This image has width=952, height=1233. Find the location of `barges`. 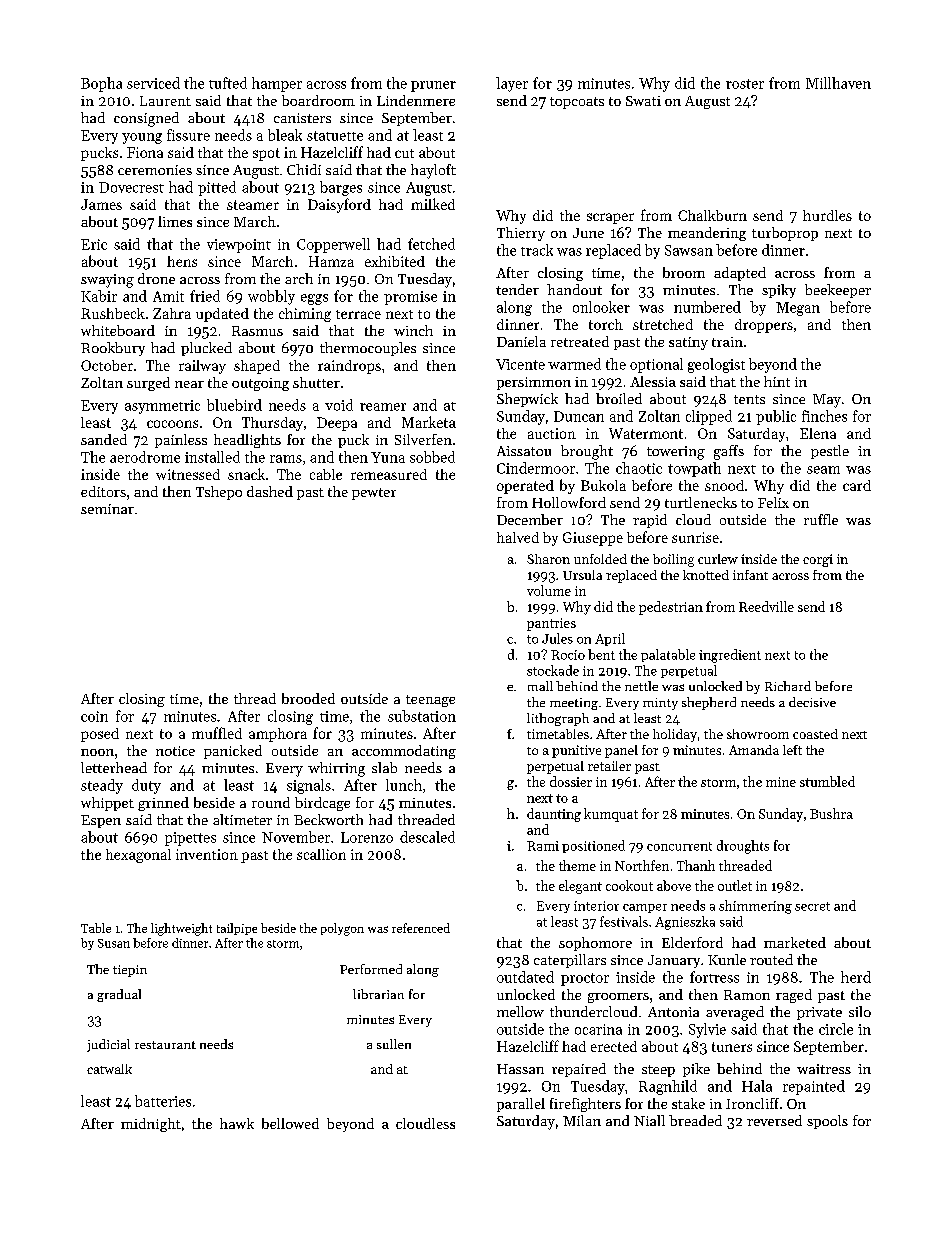

barges is located at coordinates (341, 188).
